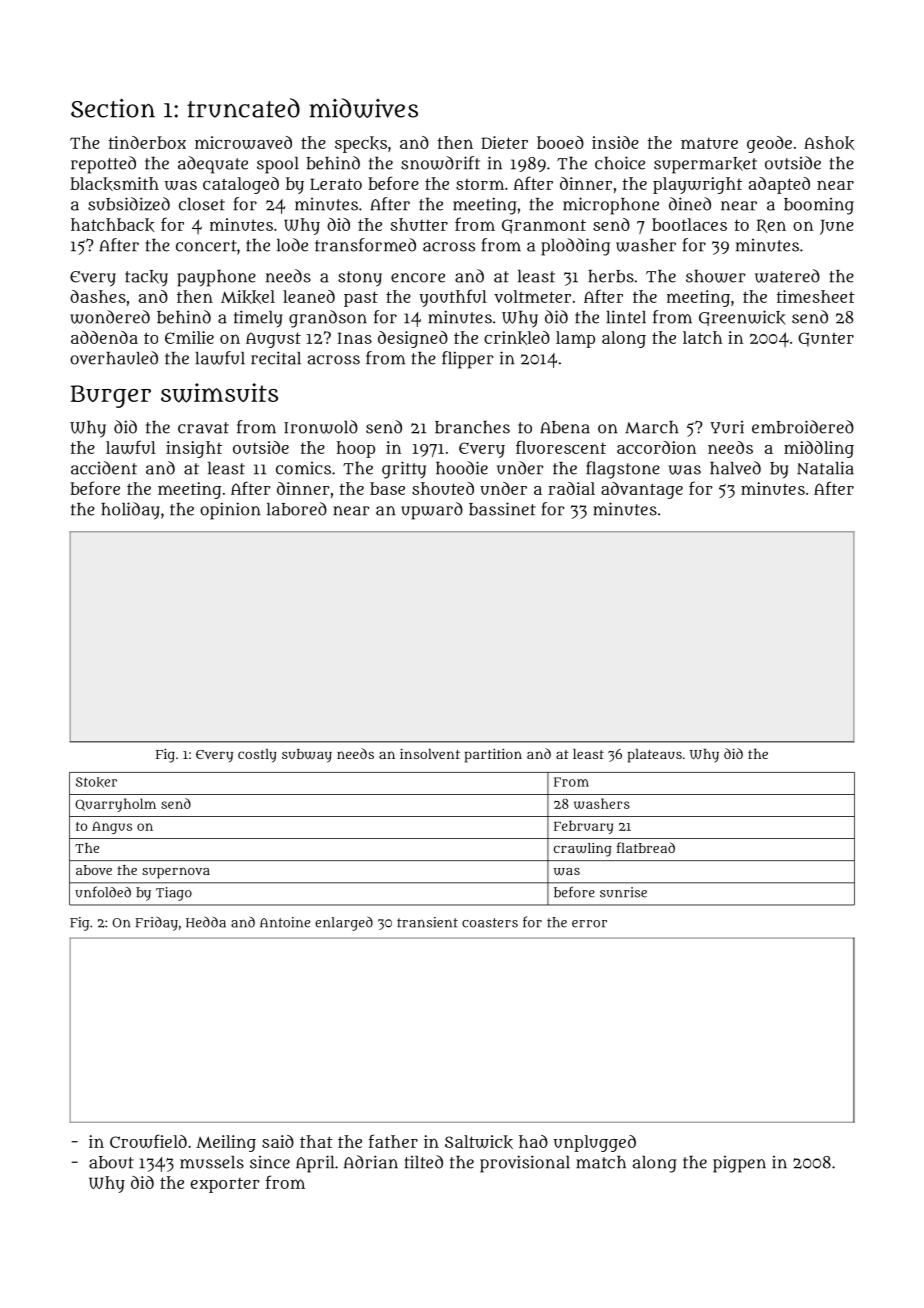  I want to click on encore, so click(418, 278).
